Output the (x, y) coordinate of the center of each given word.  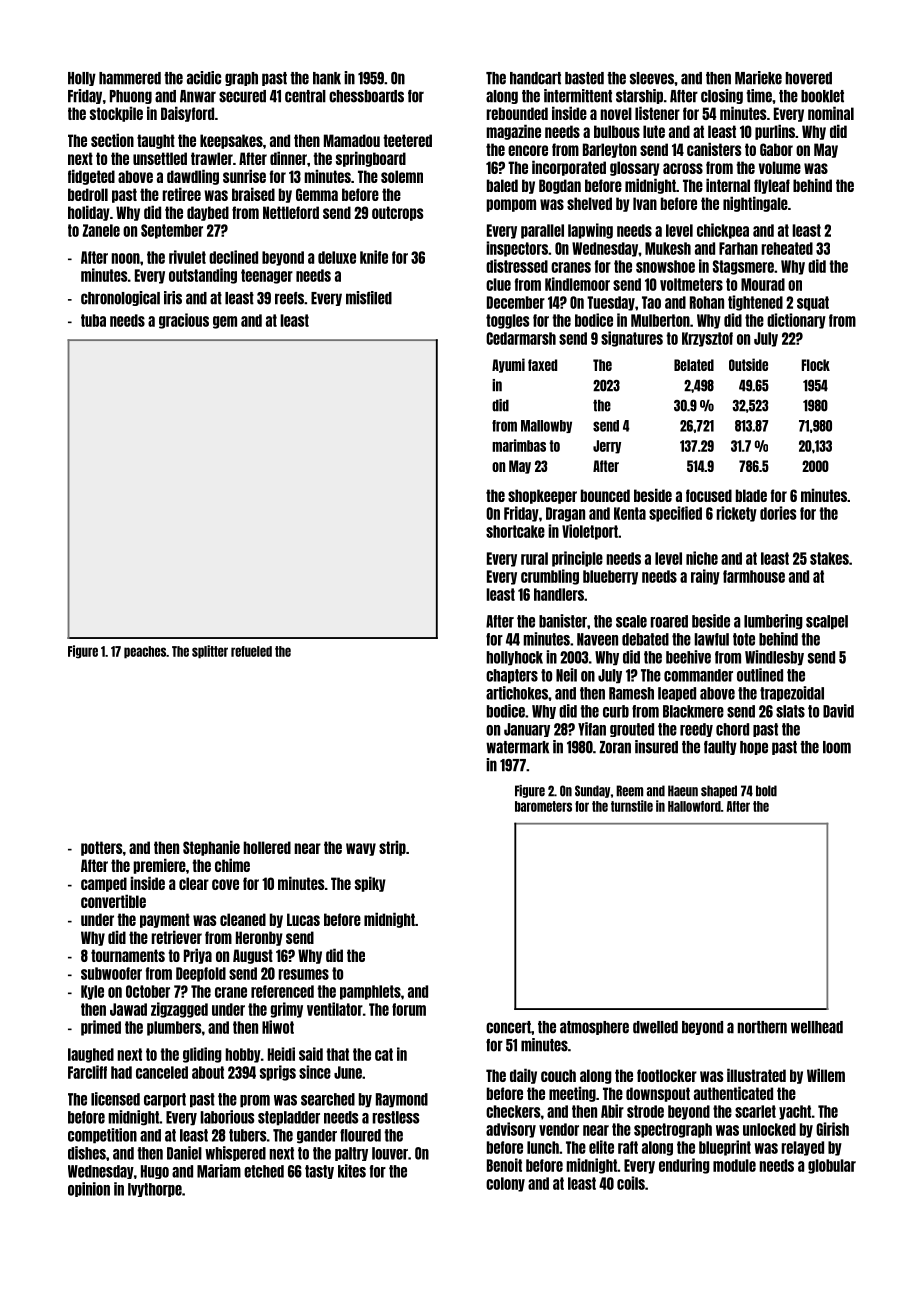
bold (766, 791)
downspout (658, 1094)
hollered (267, 847)
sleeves (652, 78)
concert (508, 1027)
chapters (512, 676)
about (208, 1072)
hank (327, 78)
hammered (130, 78)
